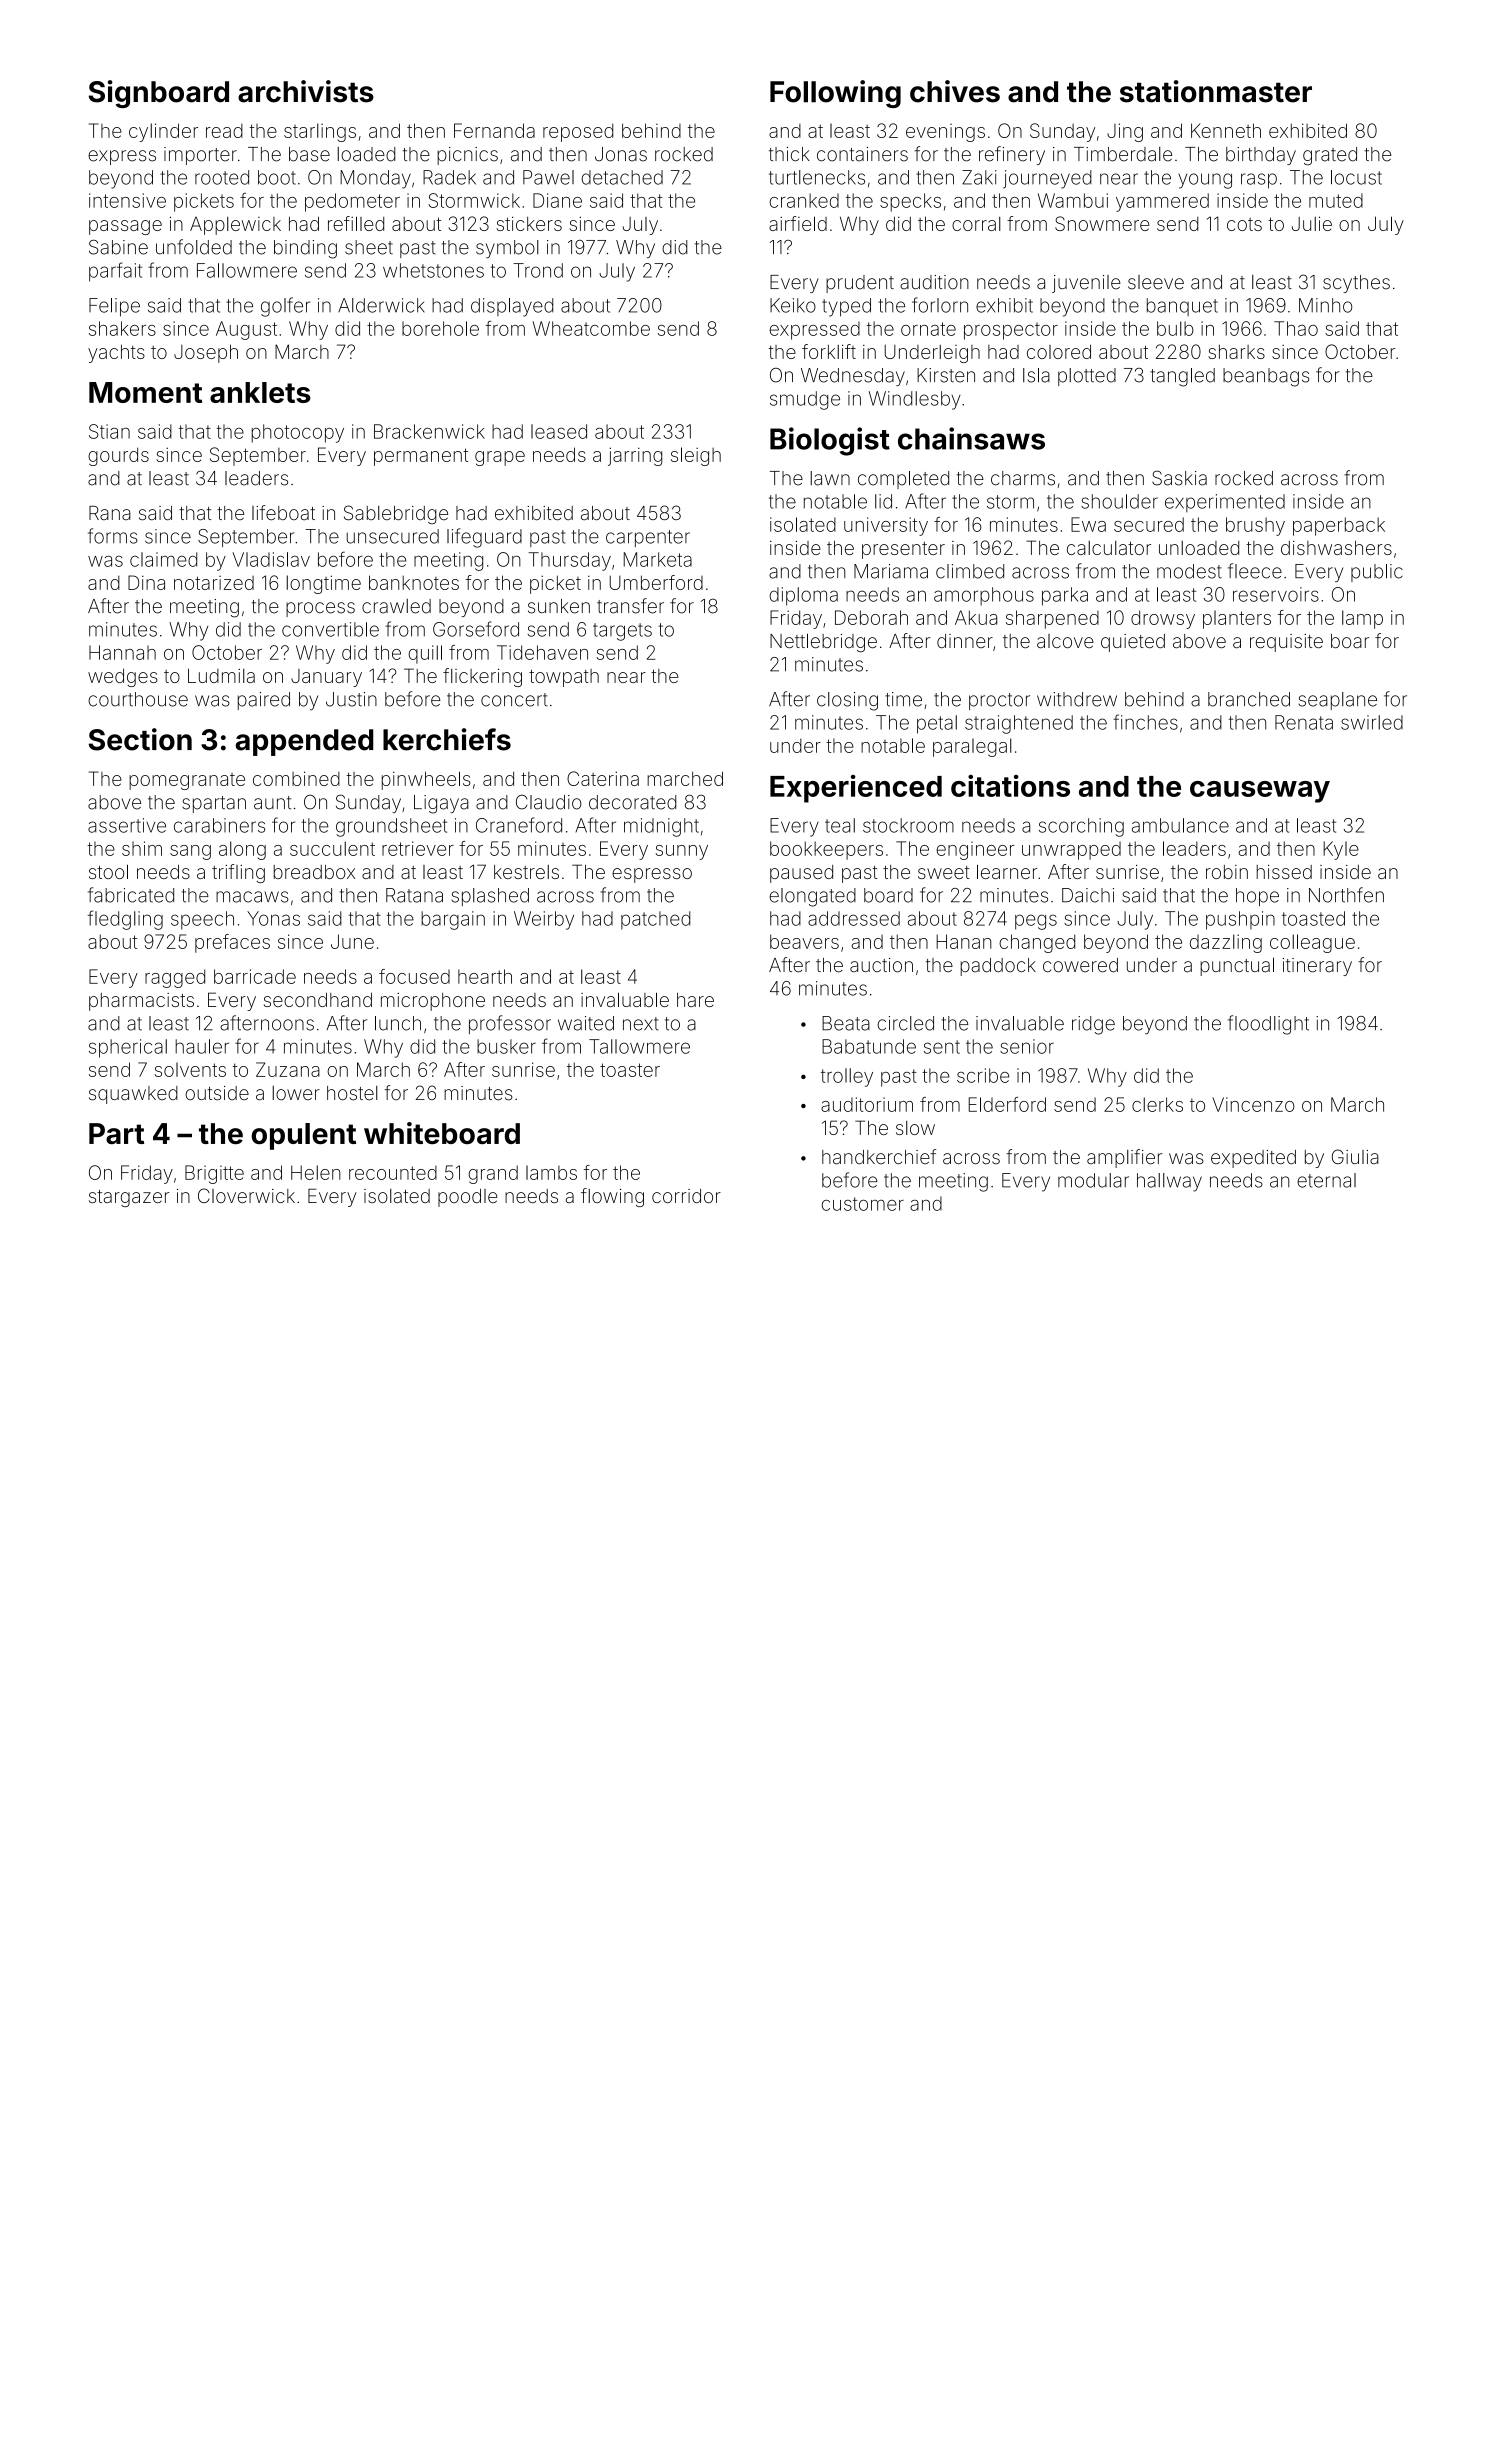 This document has width=1496, height=2464. What do you see at coordinates (1296, 328) in the document?
I see `Thao` at bounding box center [1296, 328].
